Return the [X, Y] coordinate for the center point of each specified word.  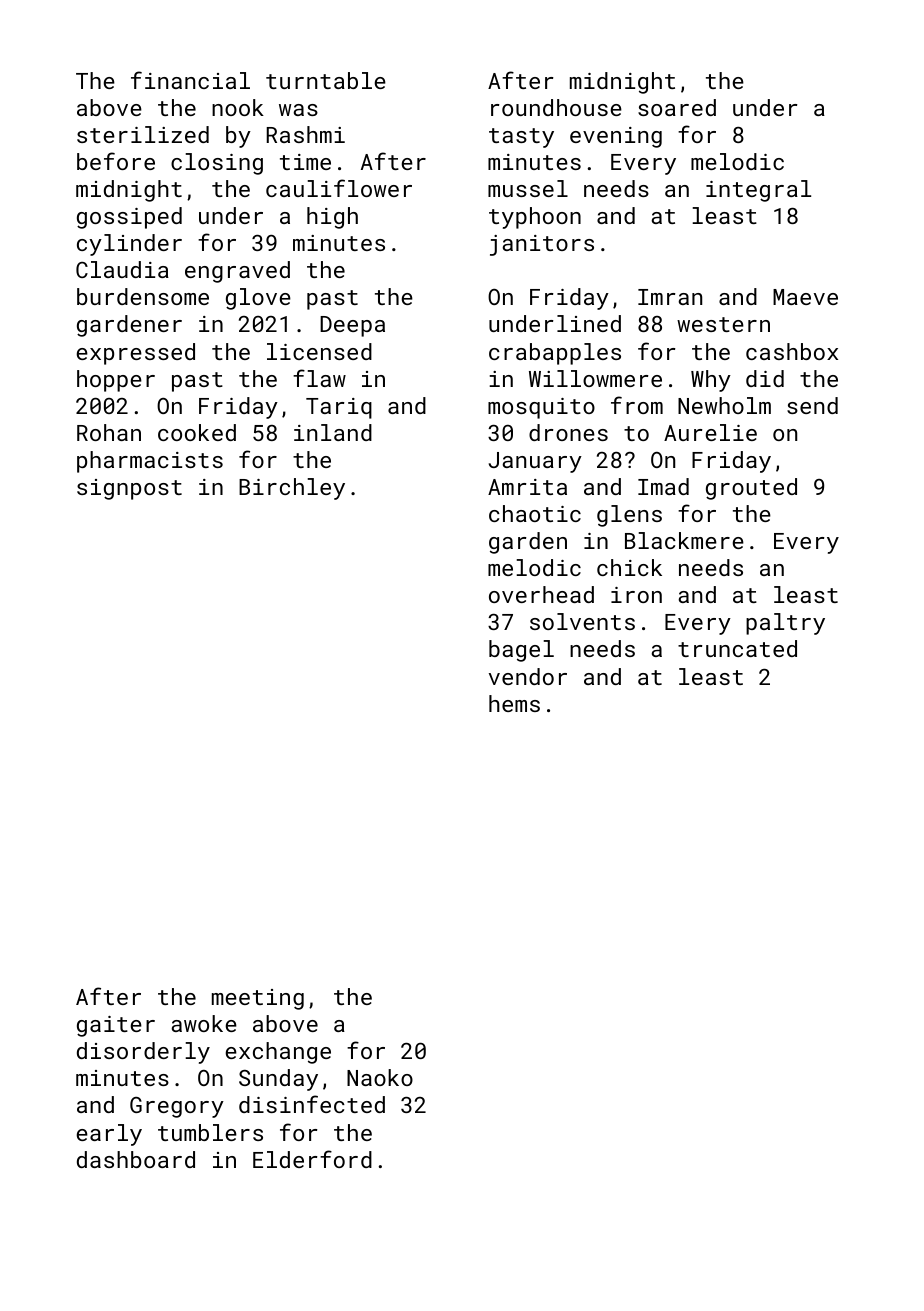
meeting [258, 999]
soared [677, 107]
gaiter [116, 1026]
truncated [737, 648]
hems [514, 703]
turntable [326, 80]
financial [190, 80]
